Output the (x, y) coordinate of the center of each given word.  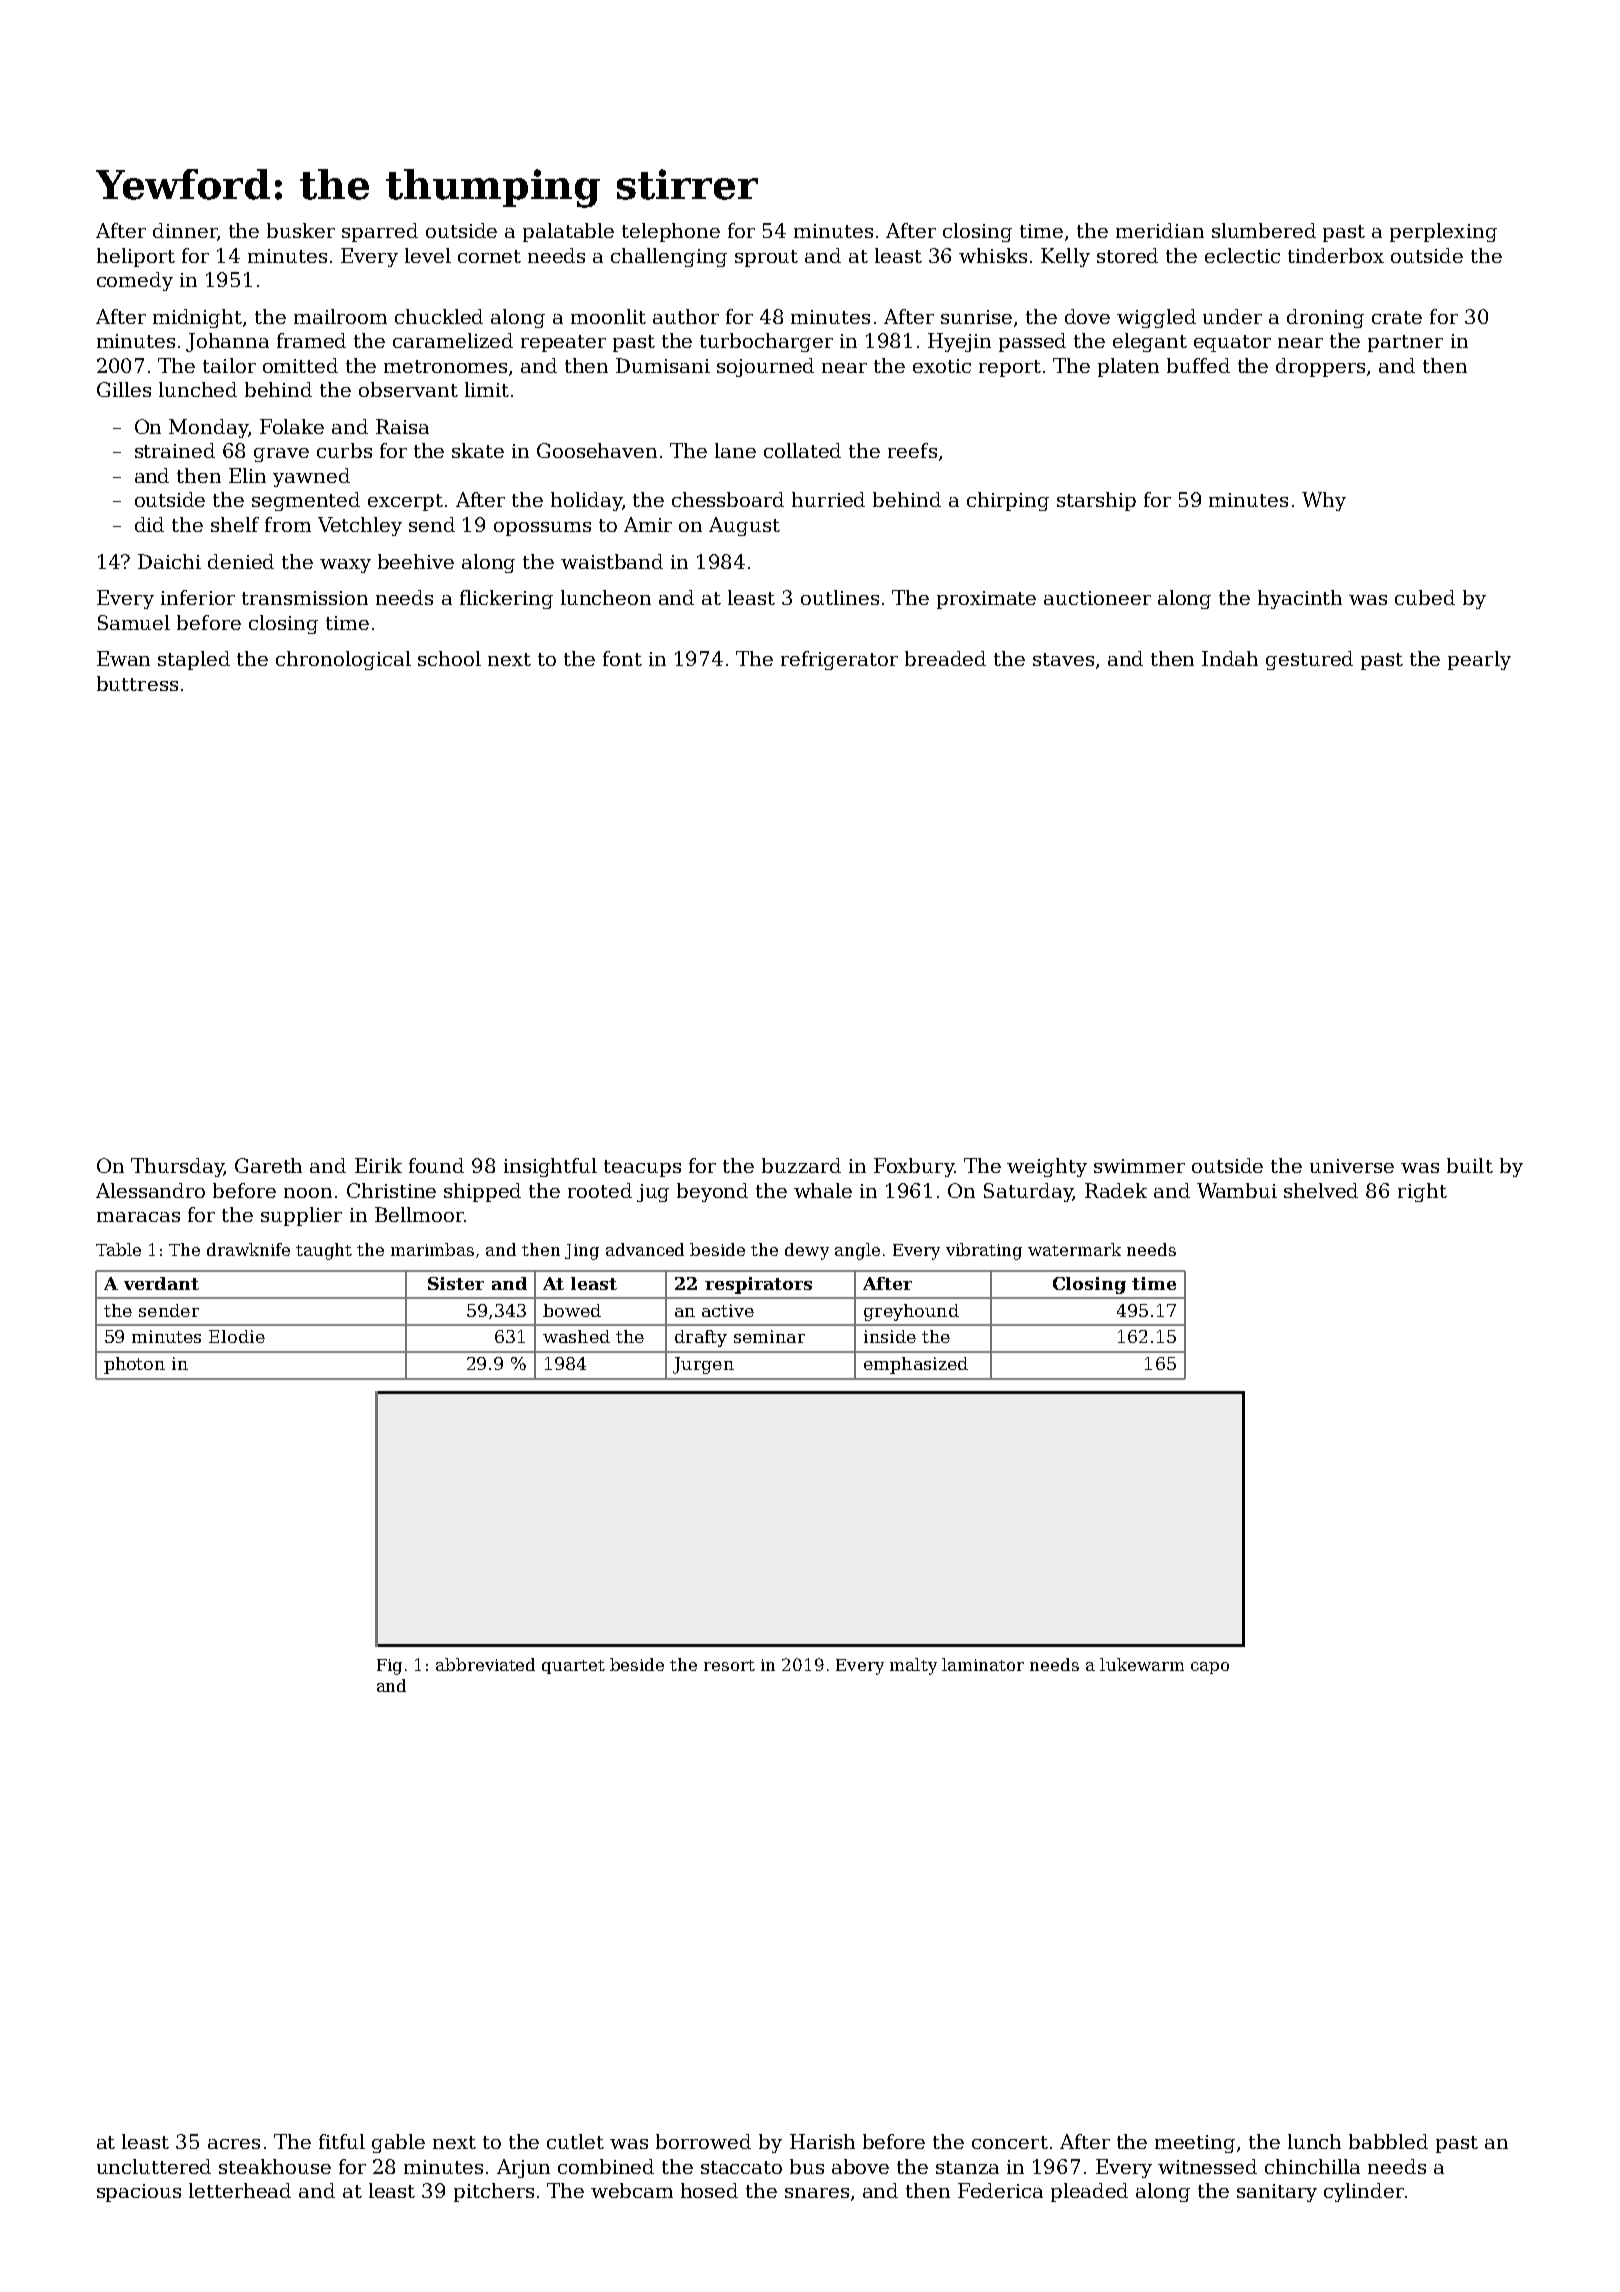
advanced (645, 1249)
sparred (380, 232)
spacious (139, 2193)
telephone (671, 232)
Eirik (378, 1165)
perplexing (1443, 232)
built (1470, 1165)
